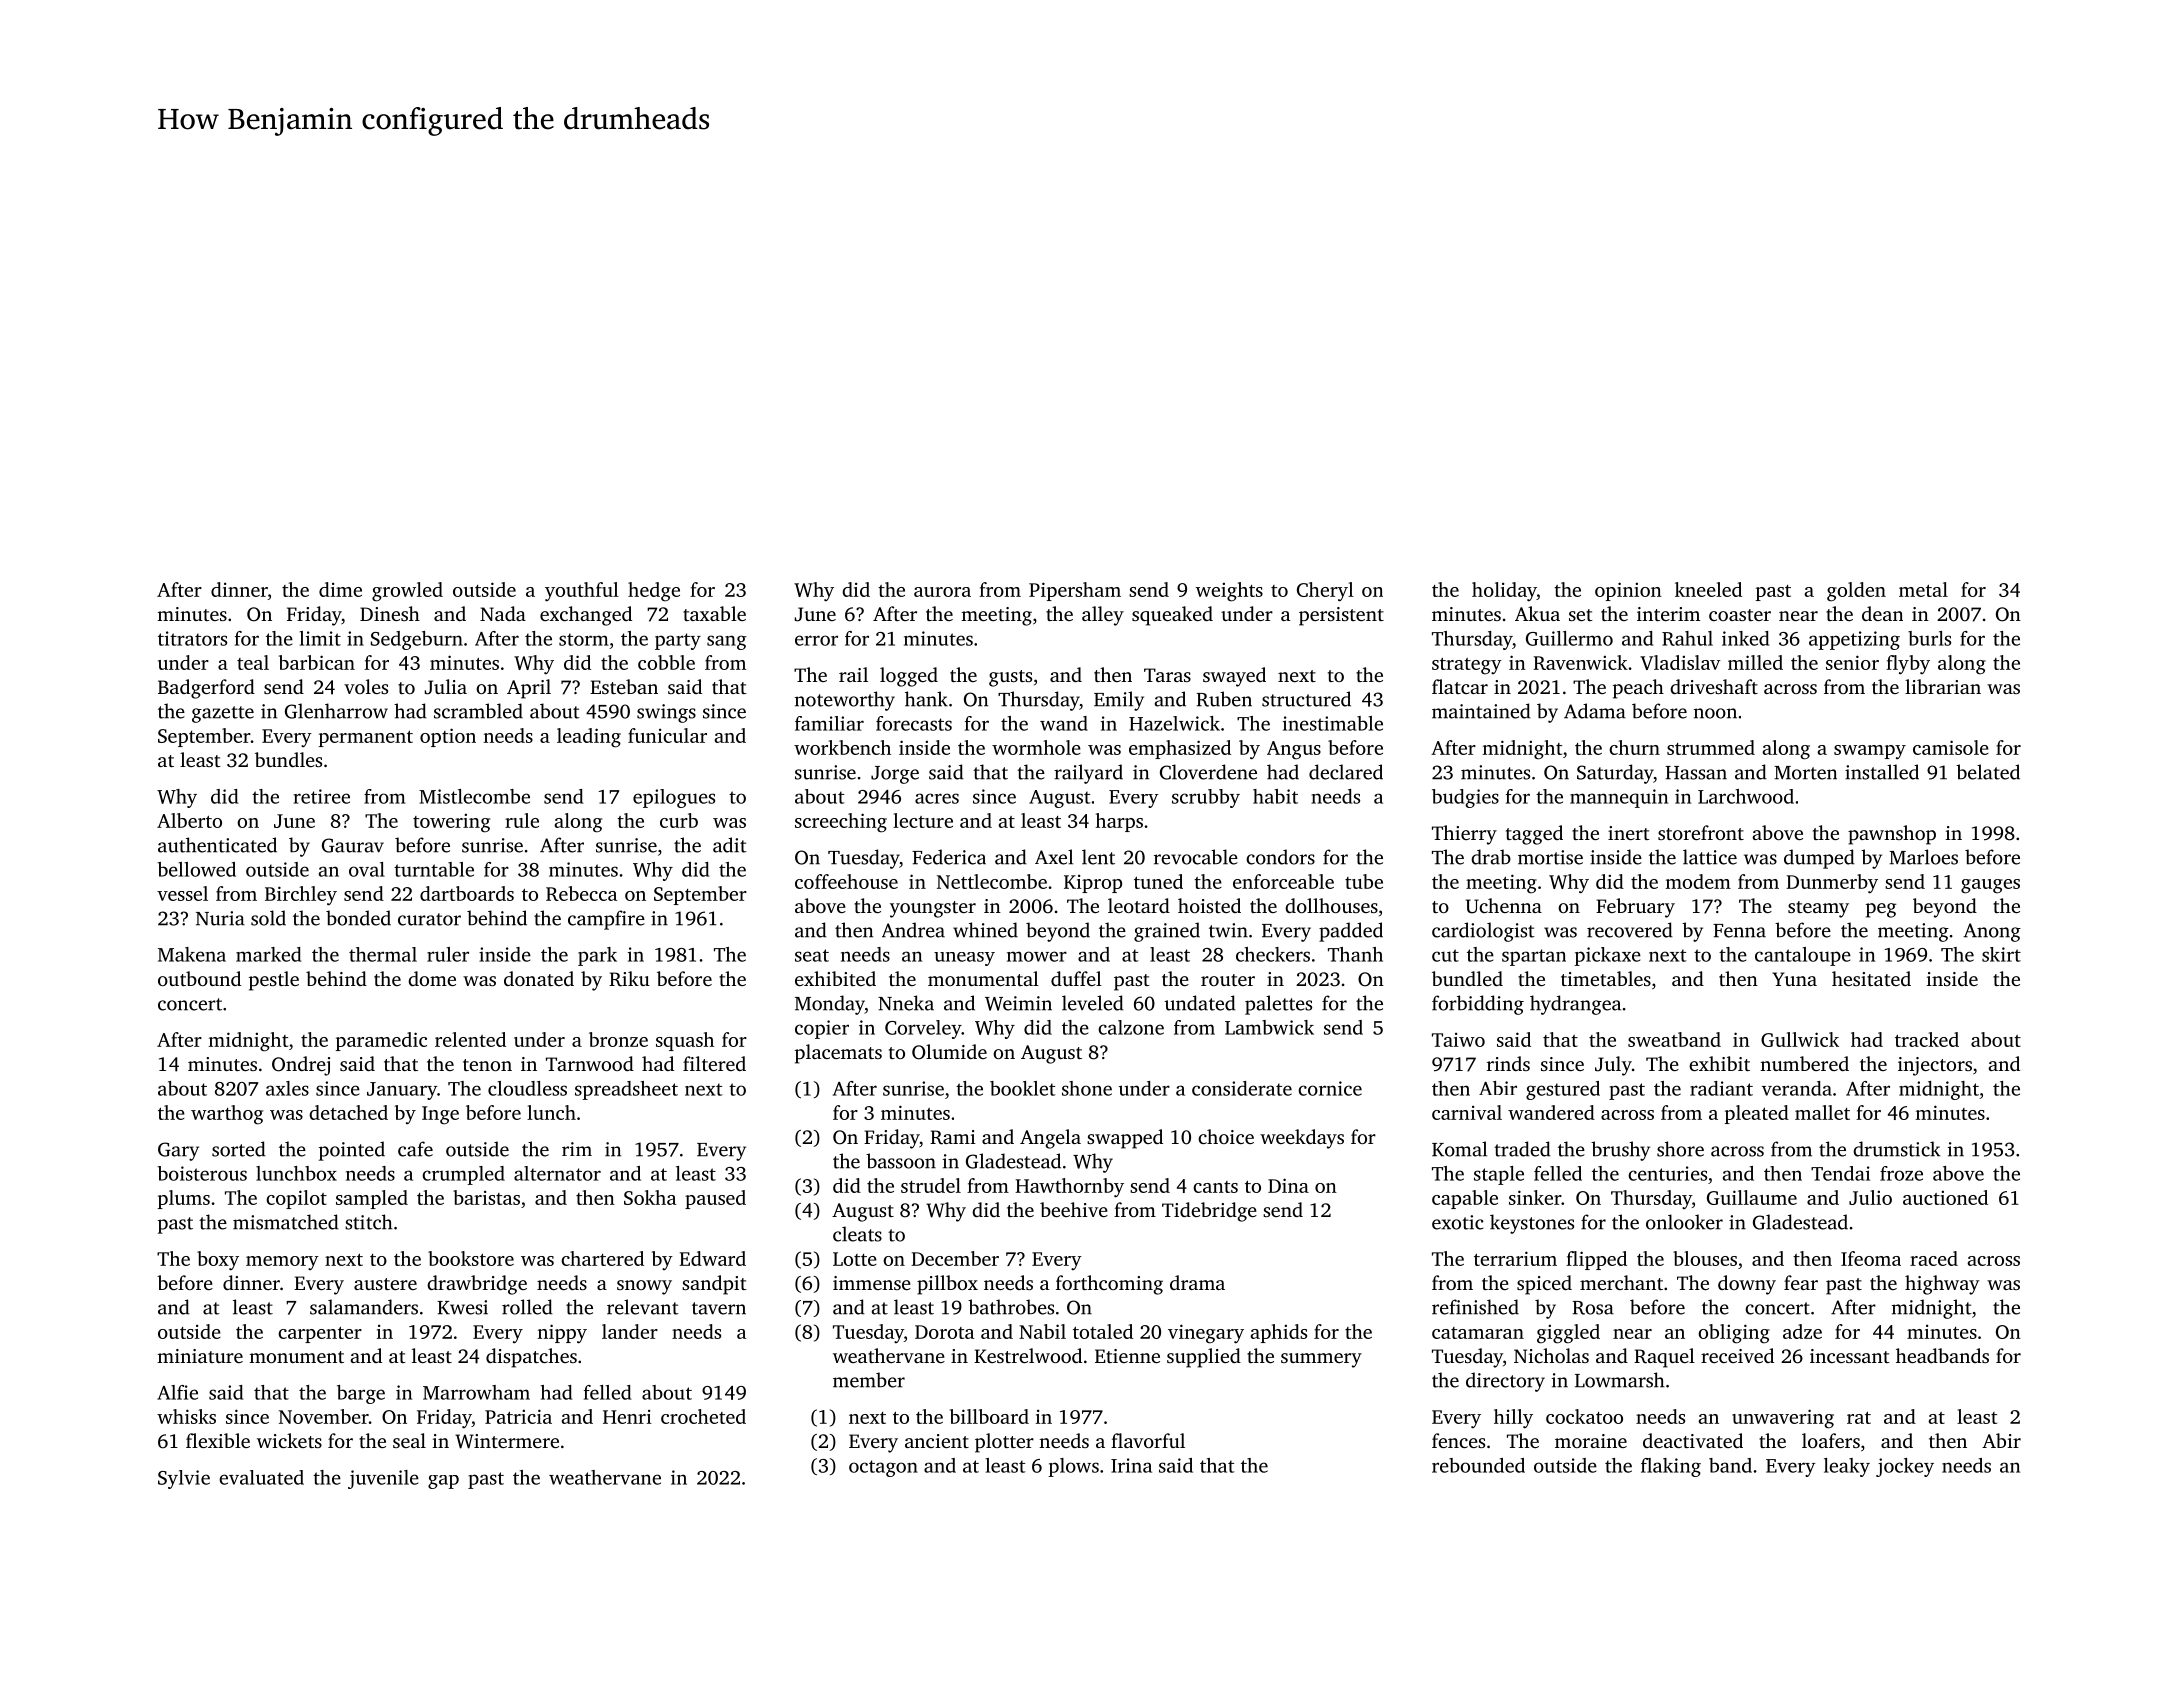 The image size is (2178, 1683). I want to click on permanent, so click(366, 739).
